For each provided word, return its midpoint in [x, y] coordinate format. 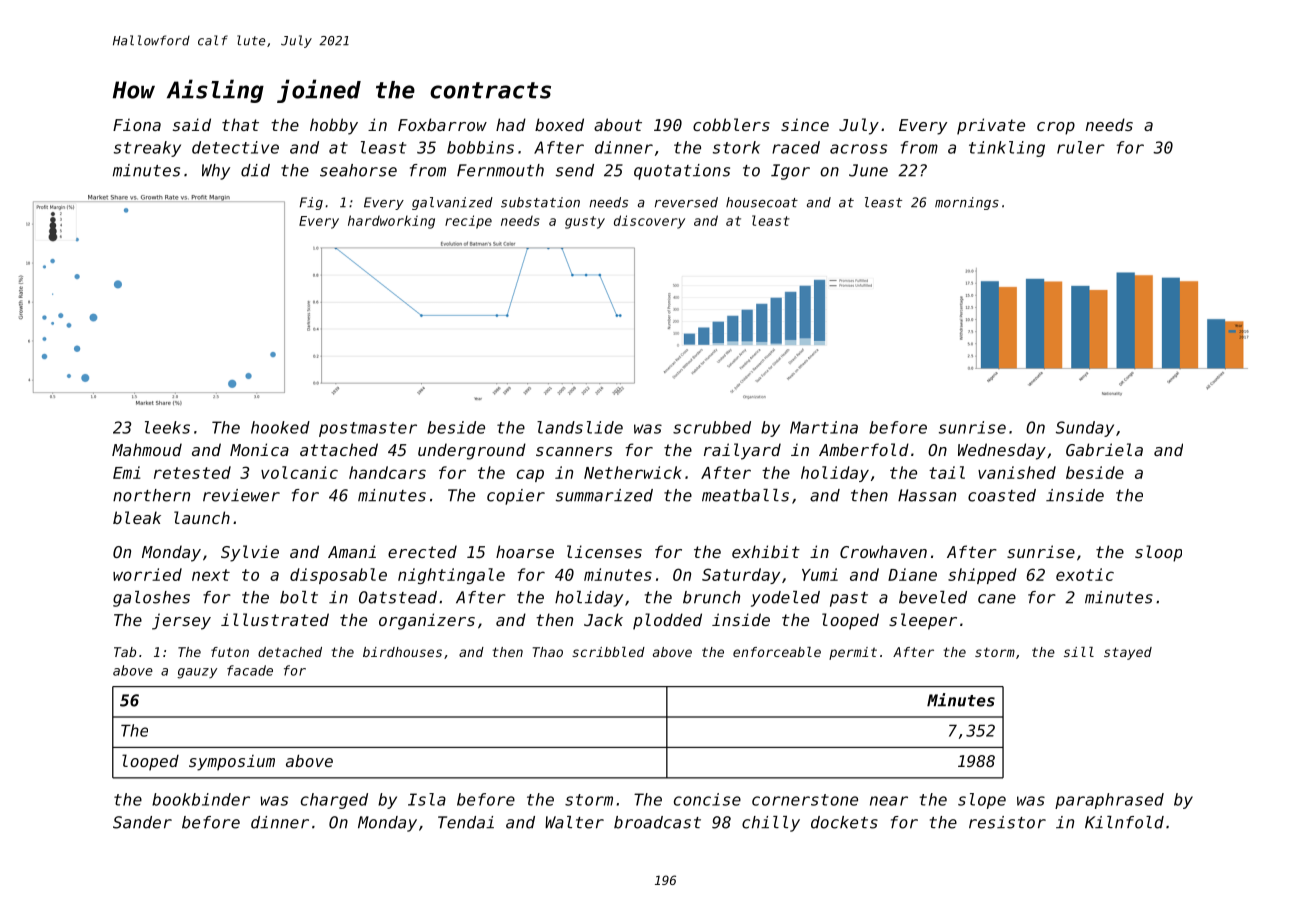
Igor [790, 172]
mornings [967, 203]
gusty [585, 222]
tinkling [1007, 149]
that [240, 124]
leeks [167, 427]
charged [334, 801]
